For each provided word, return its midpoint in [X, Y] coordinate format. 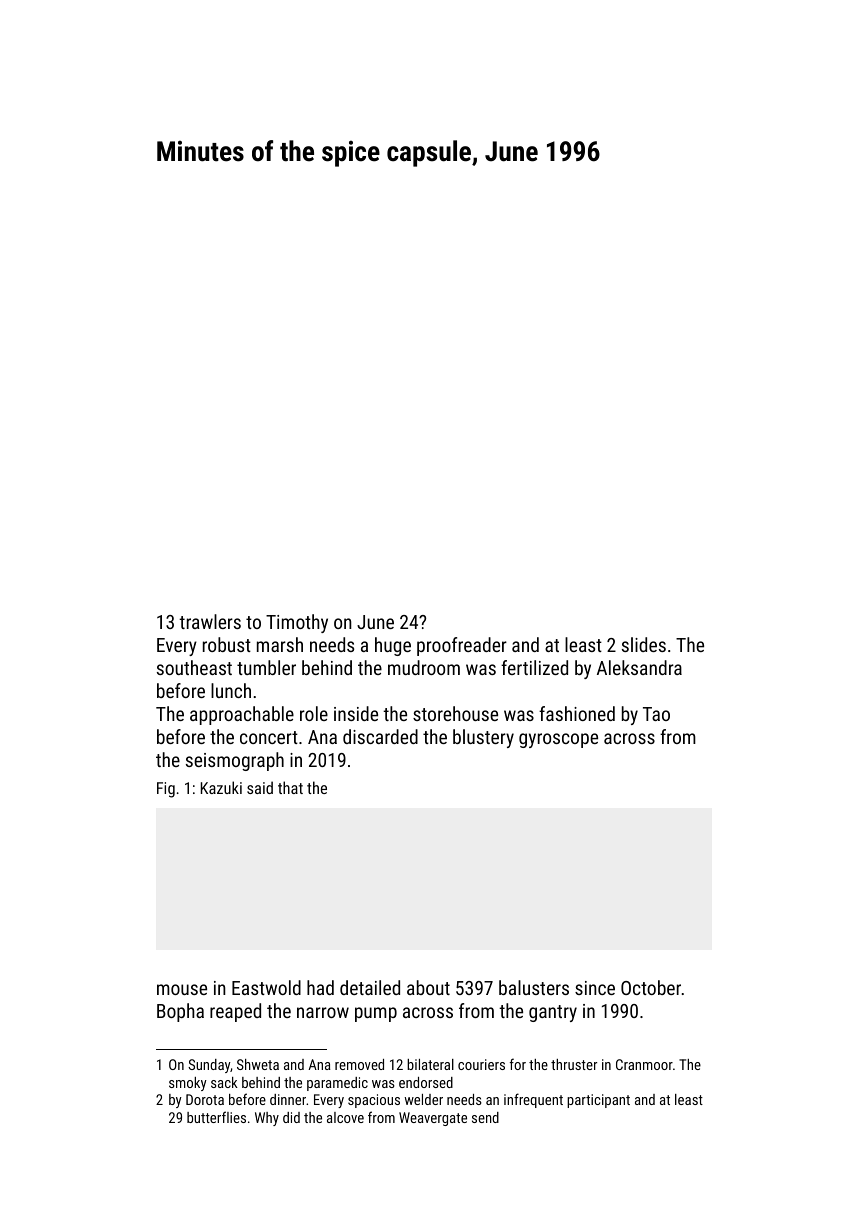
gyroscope [558, 740]
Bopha [180, 1012]
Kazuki [221, 787]
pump [376, 1014]
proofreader [462, 646]
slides [644, 644]
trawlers [210, 621]
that [290, 787]
